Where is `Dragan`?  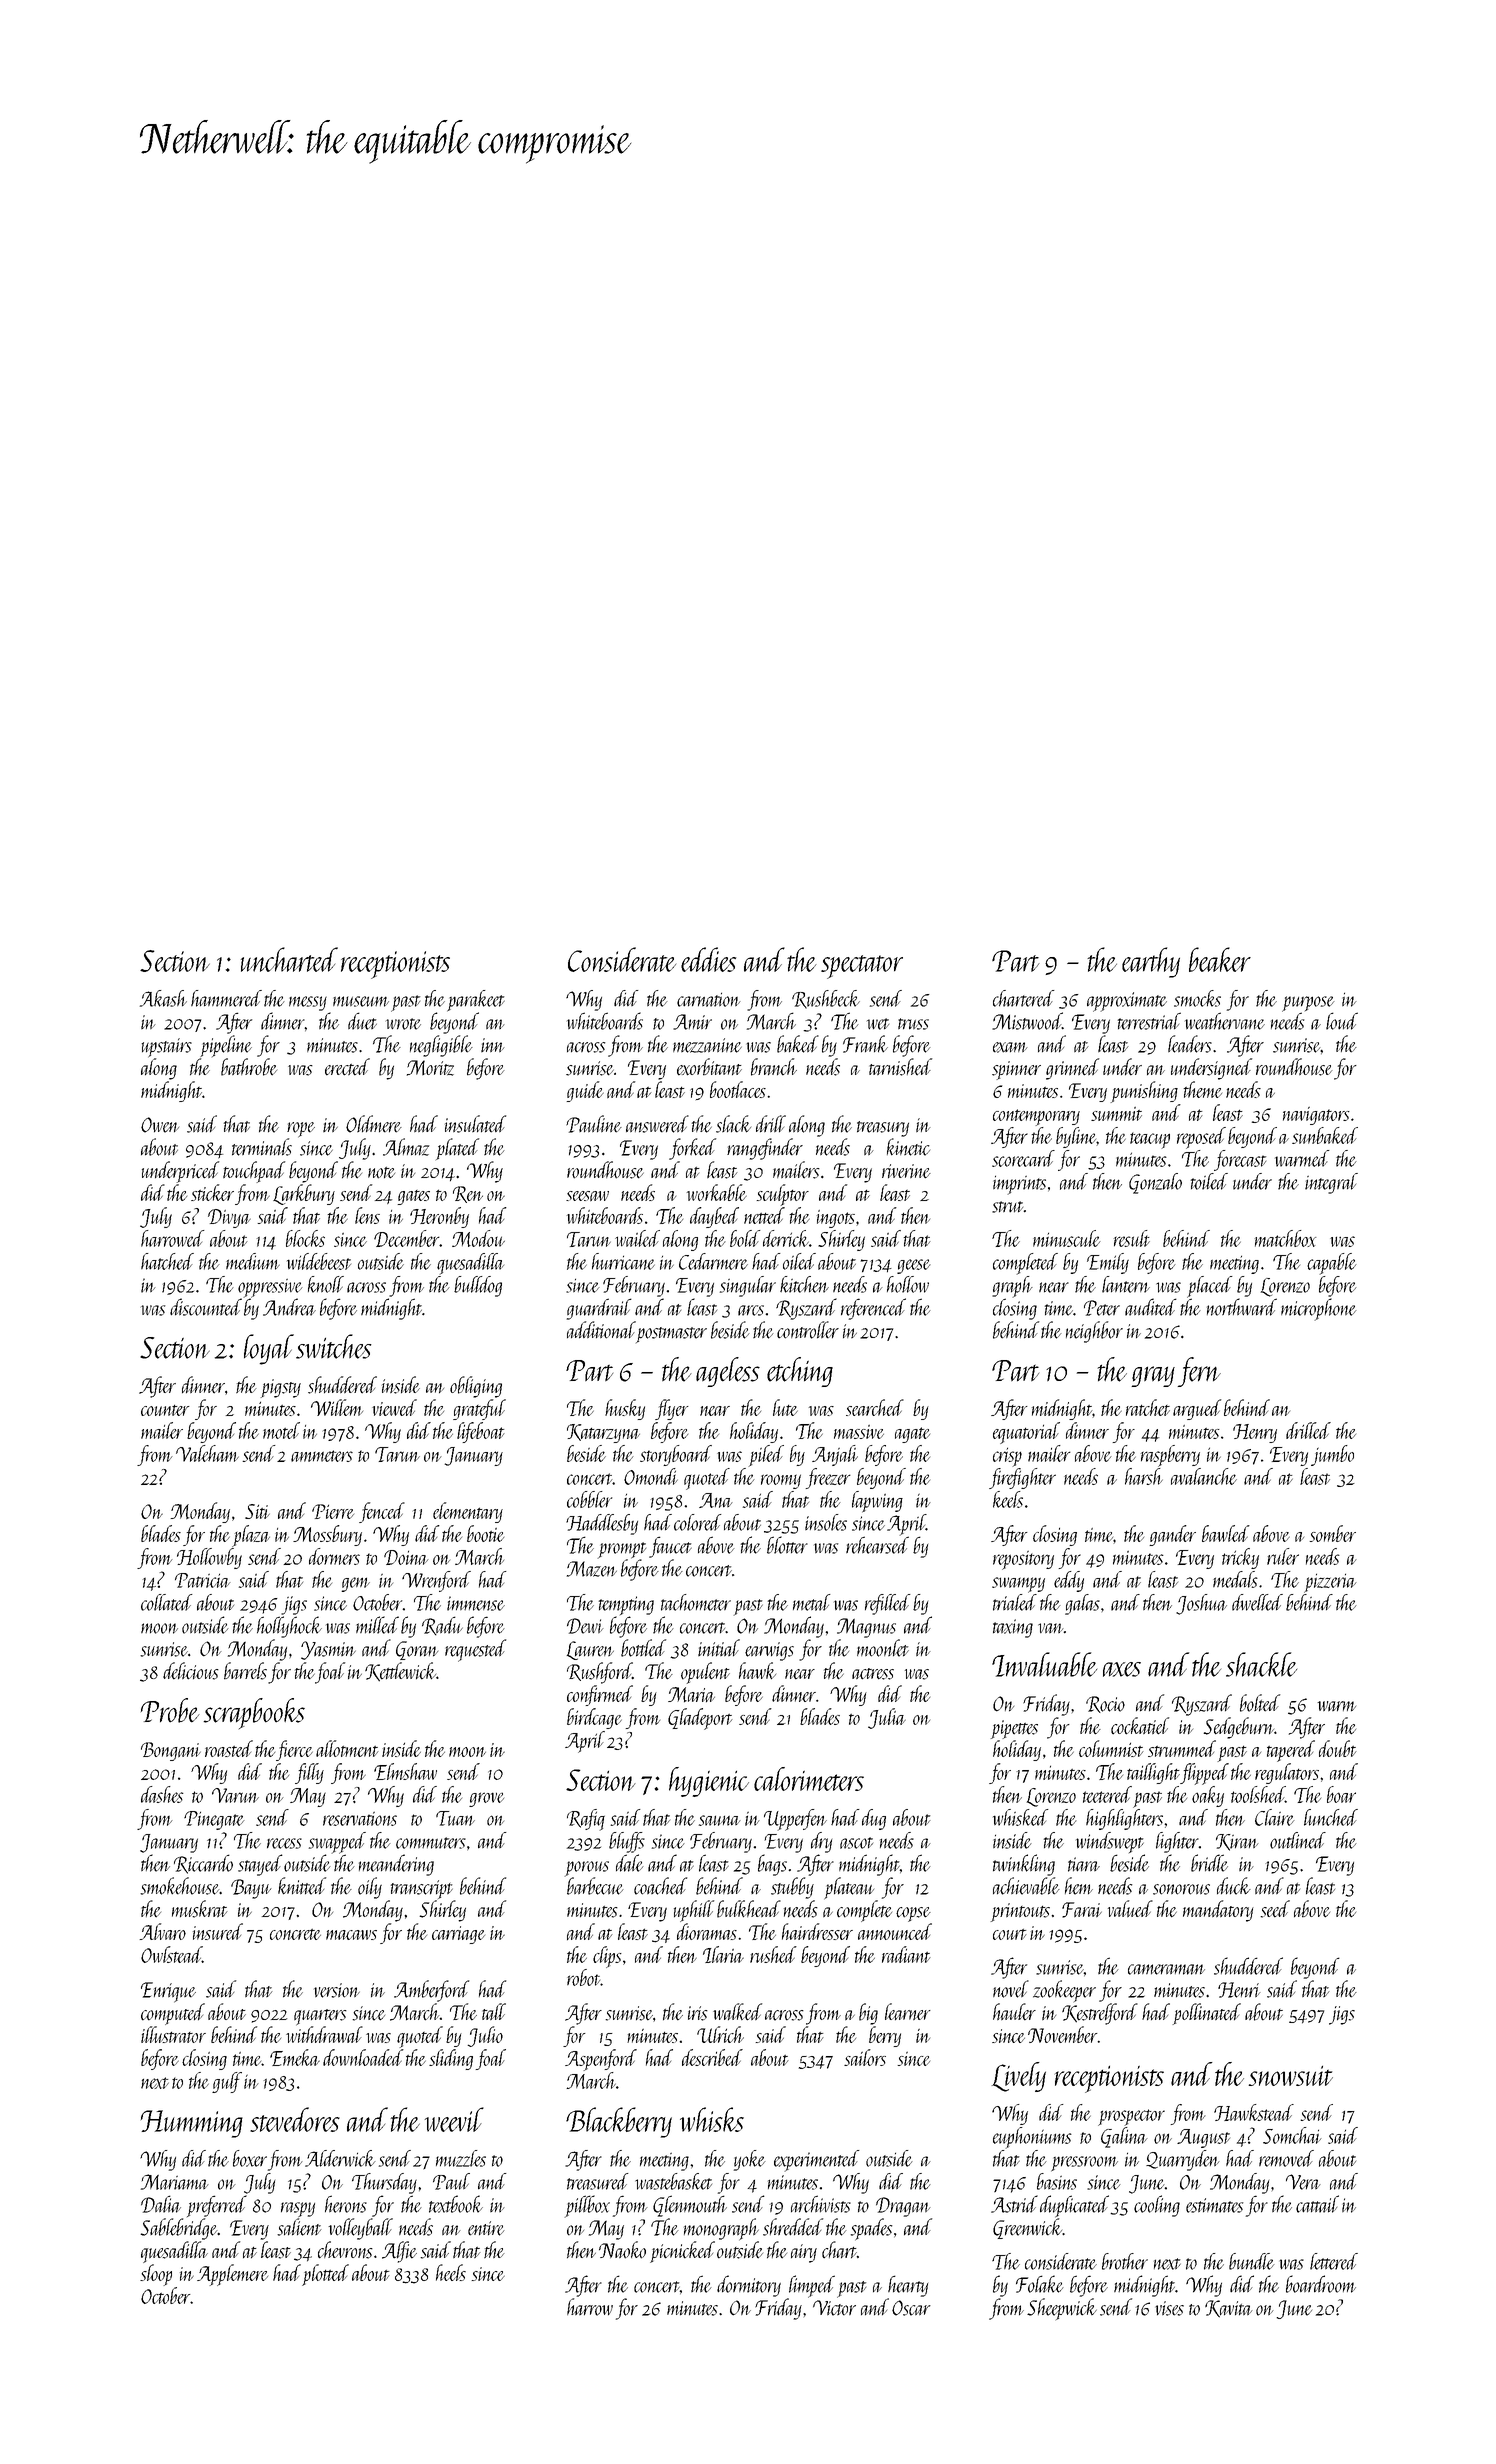
Dragan is located at coordinates (903, 2207).
